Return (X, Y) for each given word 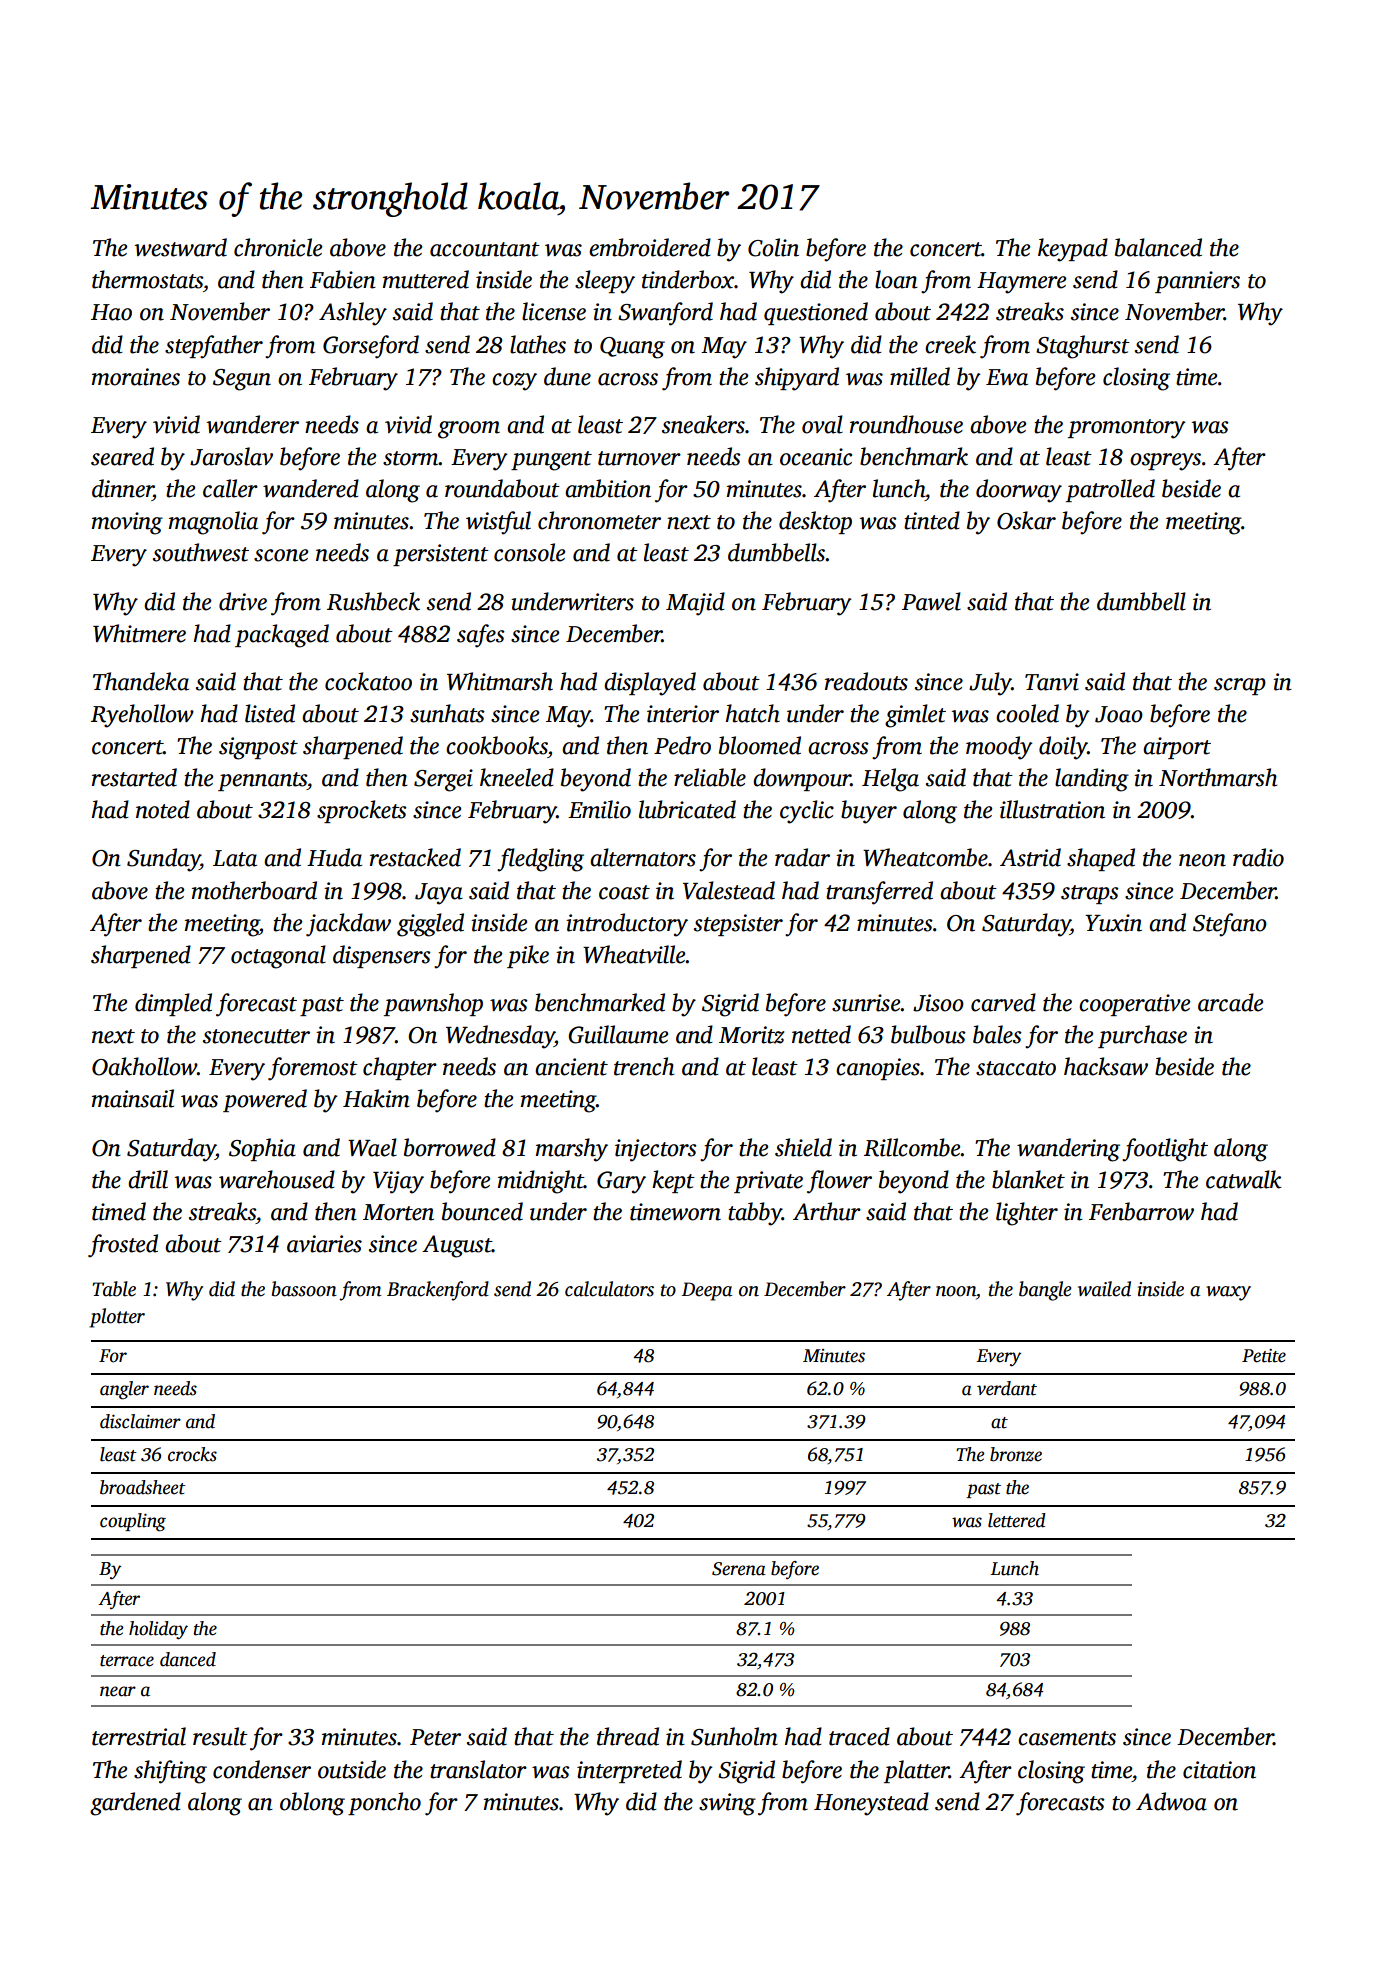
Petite (1264, 1356)
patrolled (1110, 490)
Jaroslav (231, 456)
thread (628, 1736)
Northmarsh (1218, 777)
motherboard (254, 890)
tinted (932, 520)
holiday (158, 1630)
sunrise (866, 1003)
